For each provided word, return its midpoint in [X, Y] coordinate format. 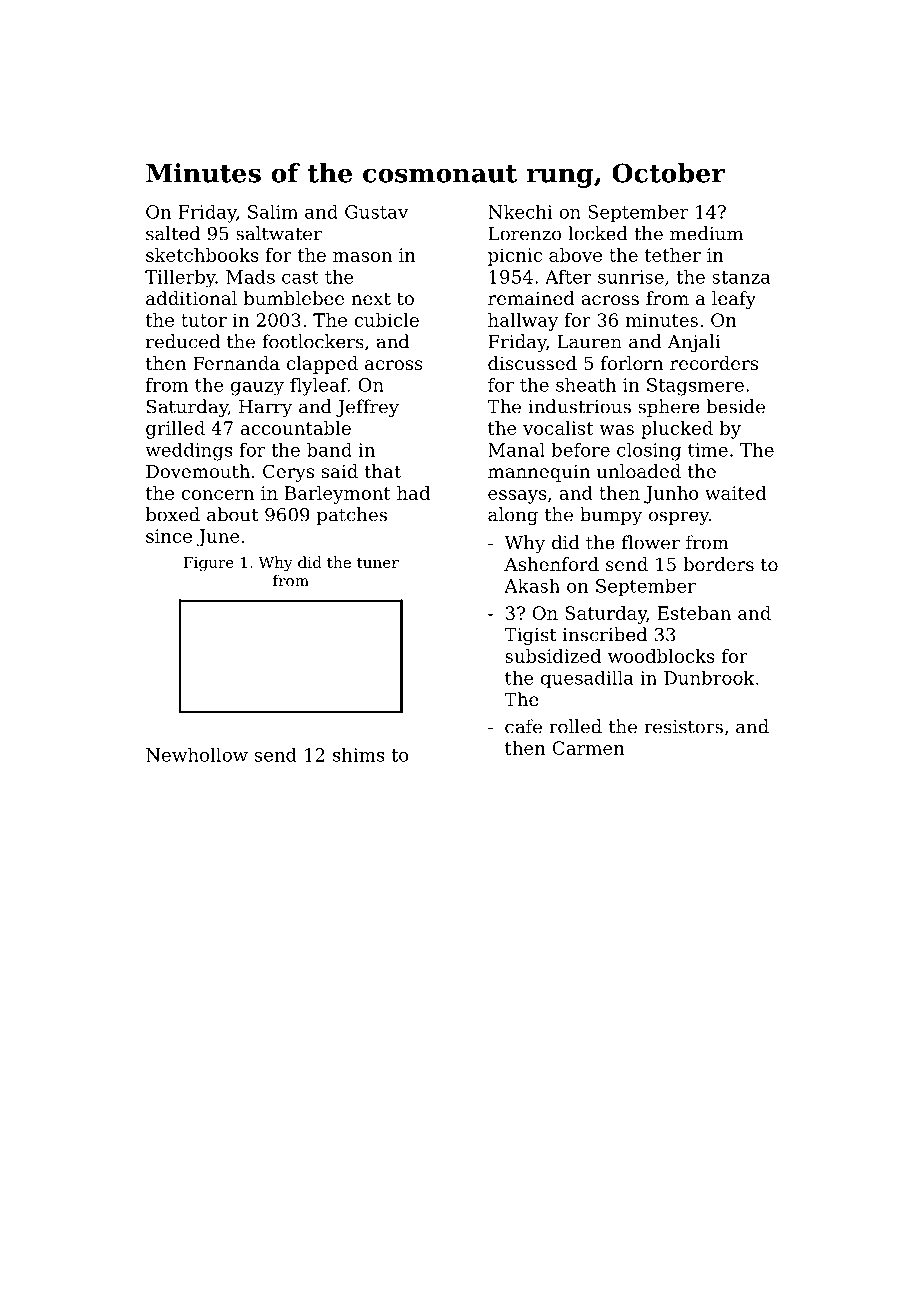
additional [191, 298]
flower [651, 542]
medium [706, 233]
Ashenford [551, 564]
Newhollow [197, 754]
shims [359, 754]
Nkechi [520, 212]
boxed [173, 514]
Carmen [589, 748]
